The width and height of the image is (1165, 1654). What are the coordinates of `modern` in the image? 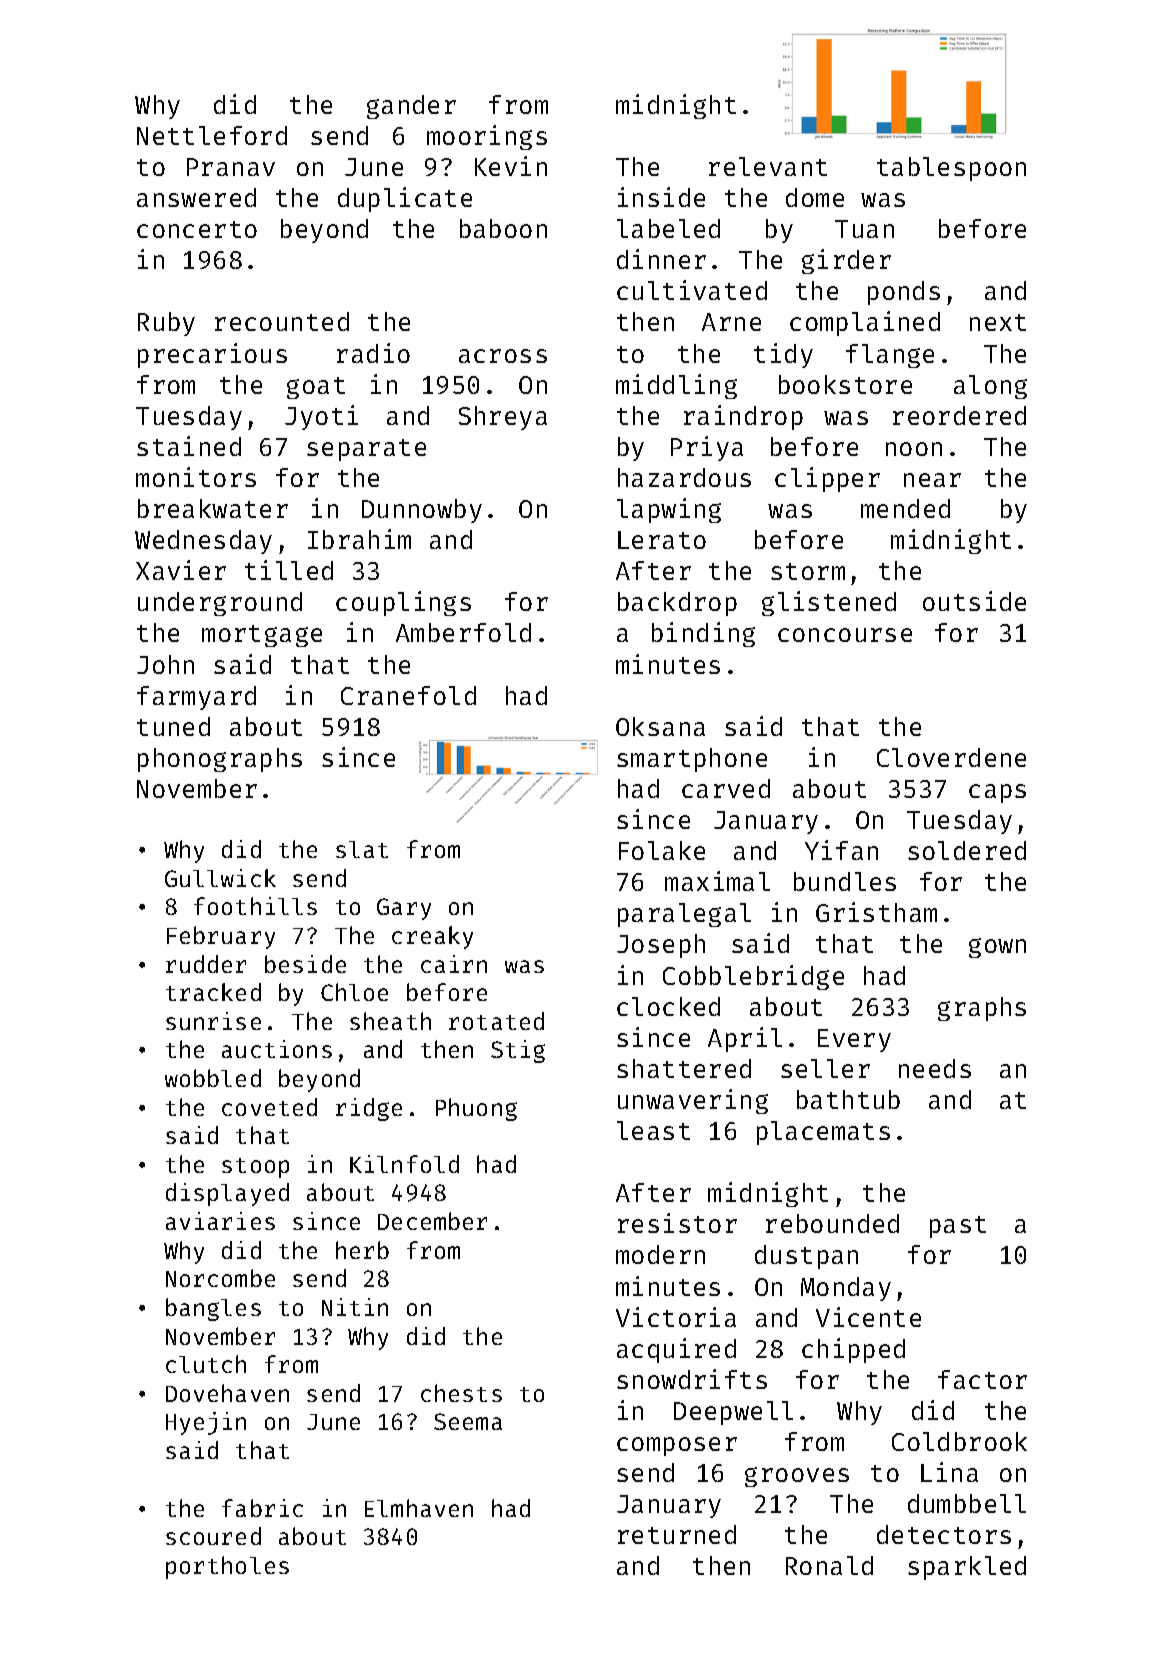 It's located at (660, 1254).
